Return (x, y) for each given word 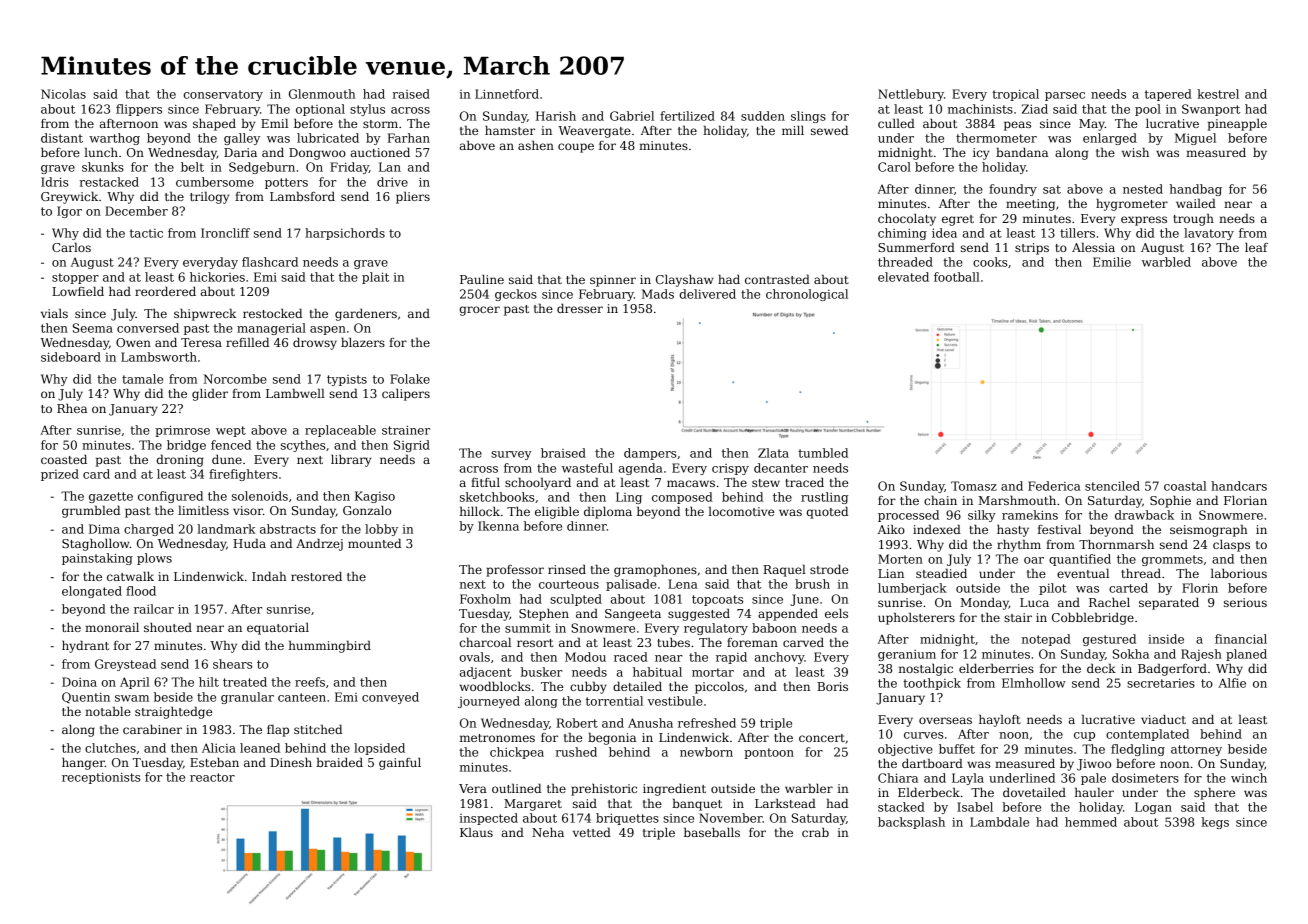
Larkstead (785, 803)
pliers (413, 197)
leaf (1256, 247)
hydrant (85, 646)
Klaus (476, 832)
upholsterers (916, 618)
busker (541, 672)
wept (231, 431)
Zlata (773, 453)
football (957, 277)
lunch (101, 152)
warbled (1166, 262)
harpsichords (345, 234)
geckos (516, 295)
